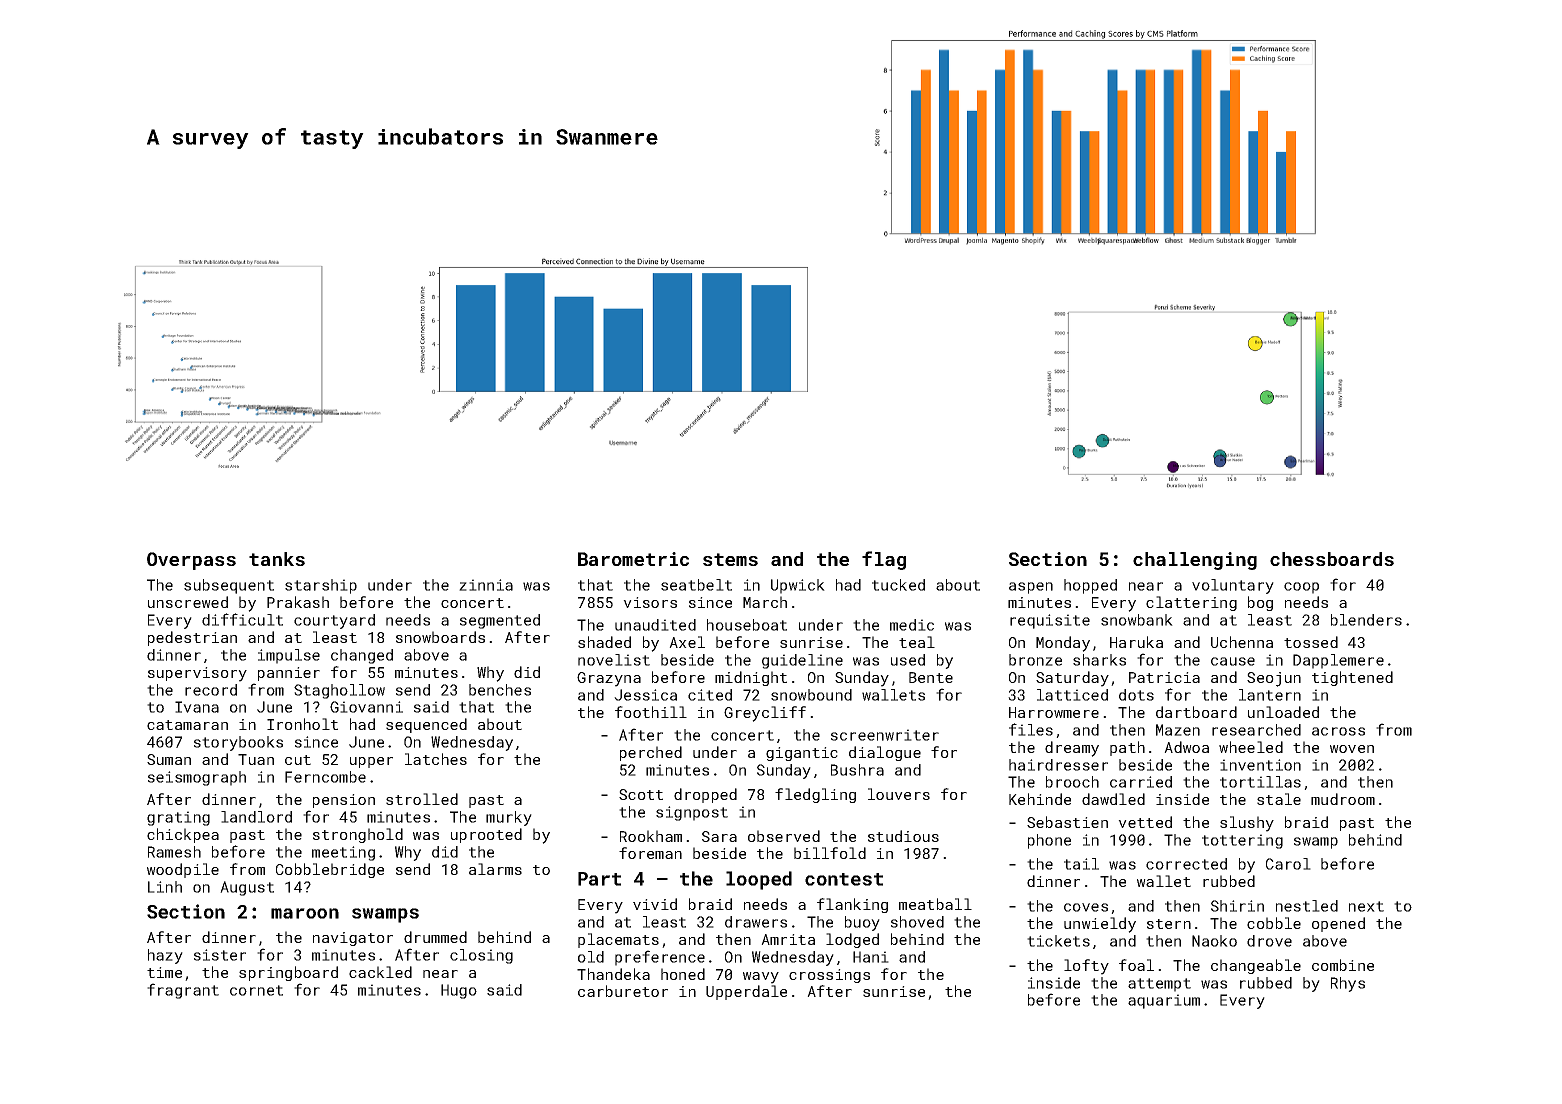  I want to click on Giovanni, so click(366, 707).
